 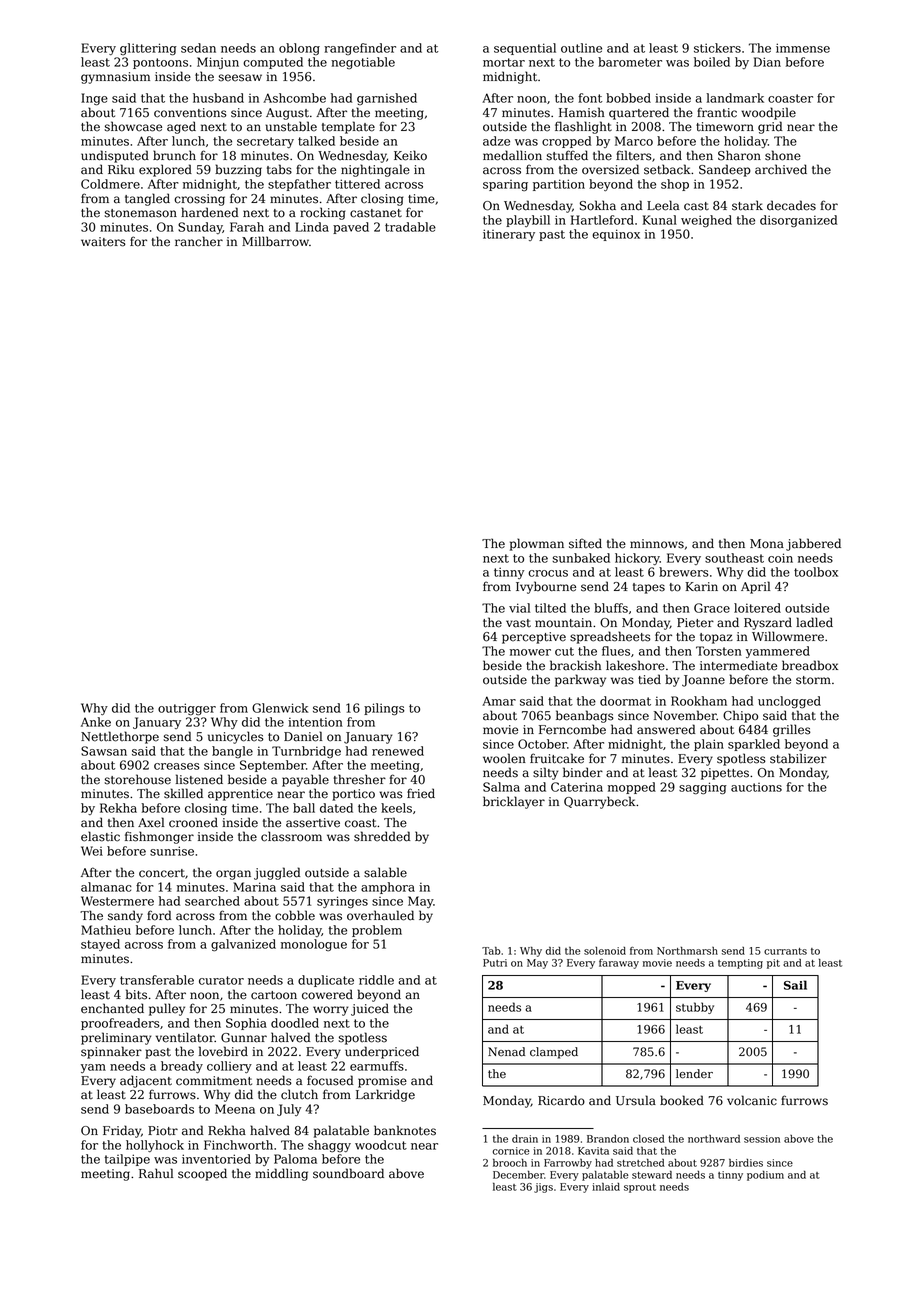 I want to click on galvanized, so click(x=243, y=945).
